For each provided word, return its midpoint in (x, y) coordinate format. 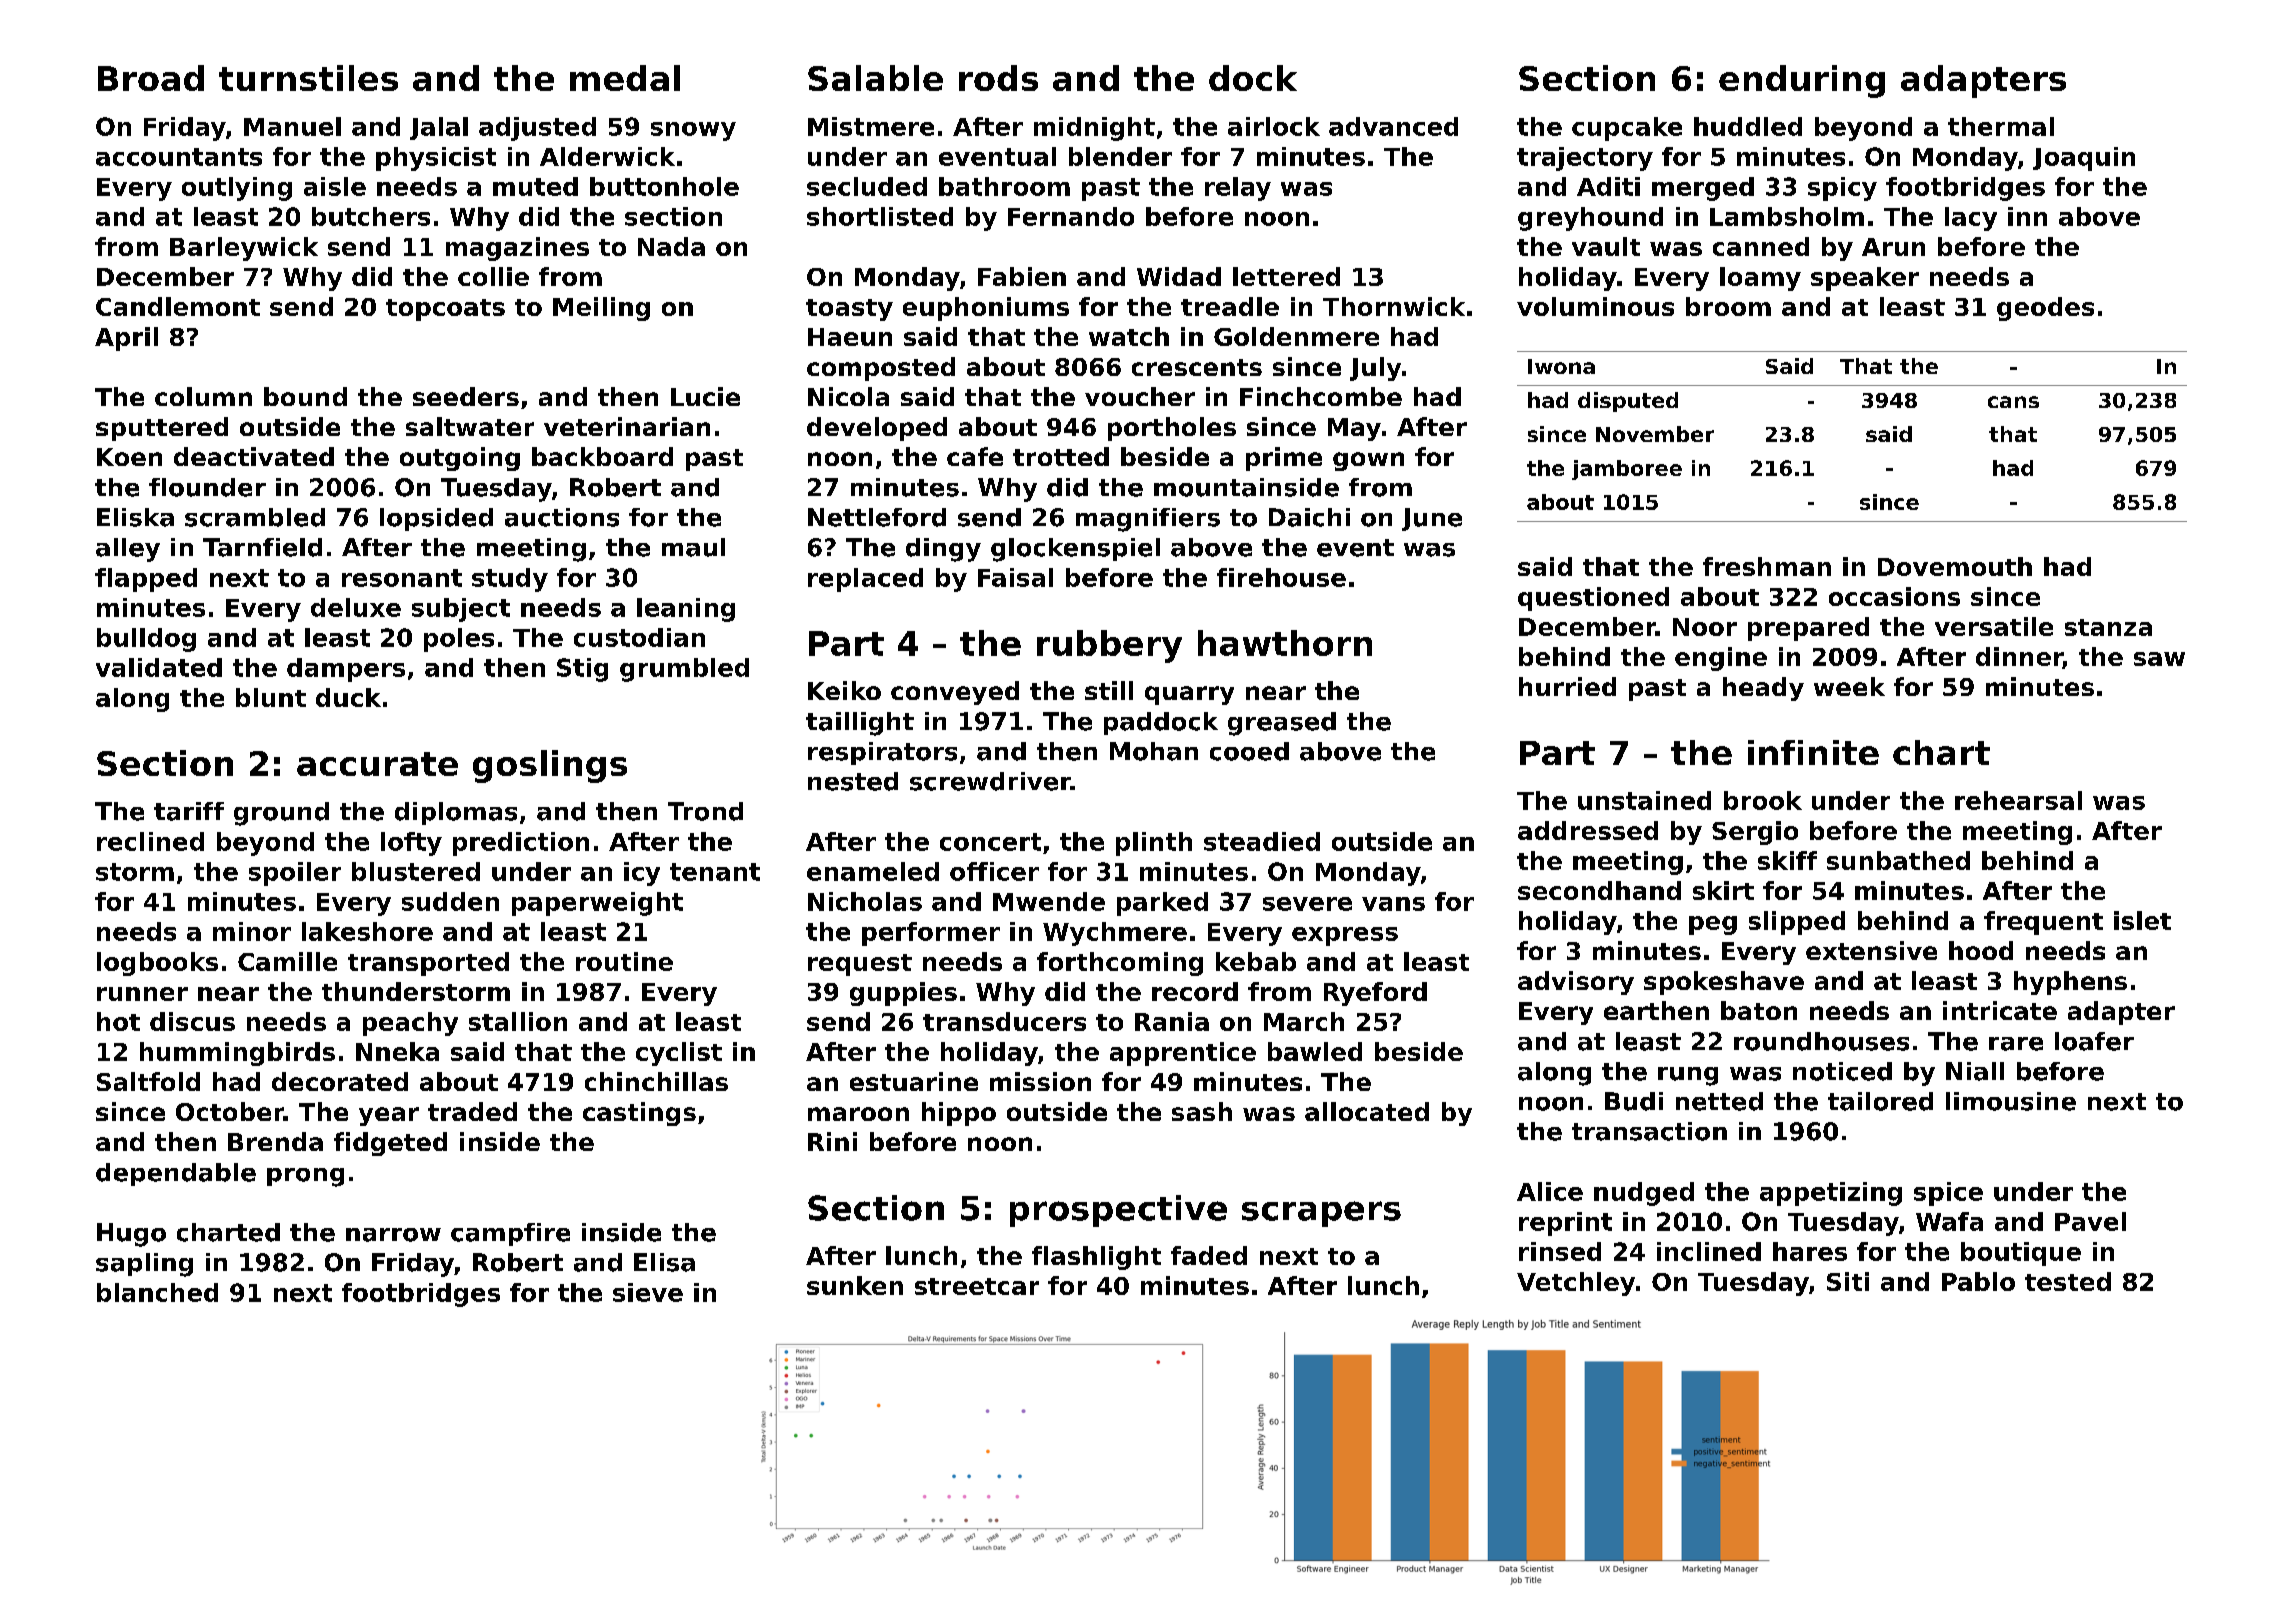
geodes (2045, 309)
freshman (1767, 566)
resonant (402, 578)
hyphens (2070, 983)
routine (624, 961)
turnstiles (308, 78)
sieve (648, 1292)
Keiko (844, 690)
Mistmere (871, 126)
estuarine (914, 1081)
